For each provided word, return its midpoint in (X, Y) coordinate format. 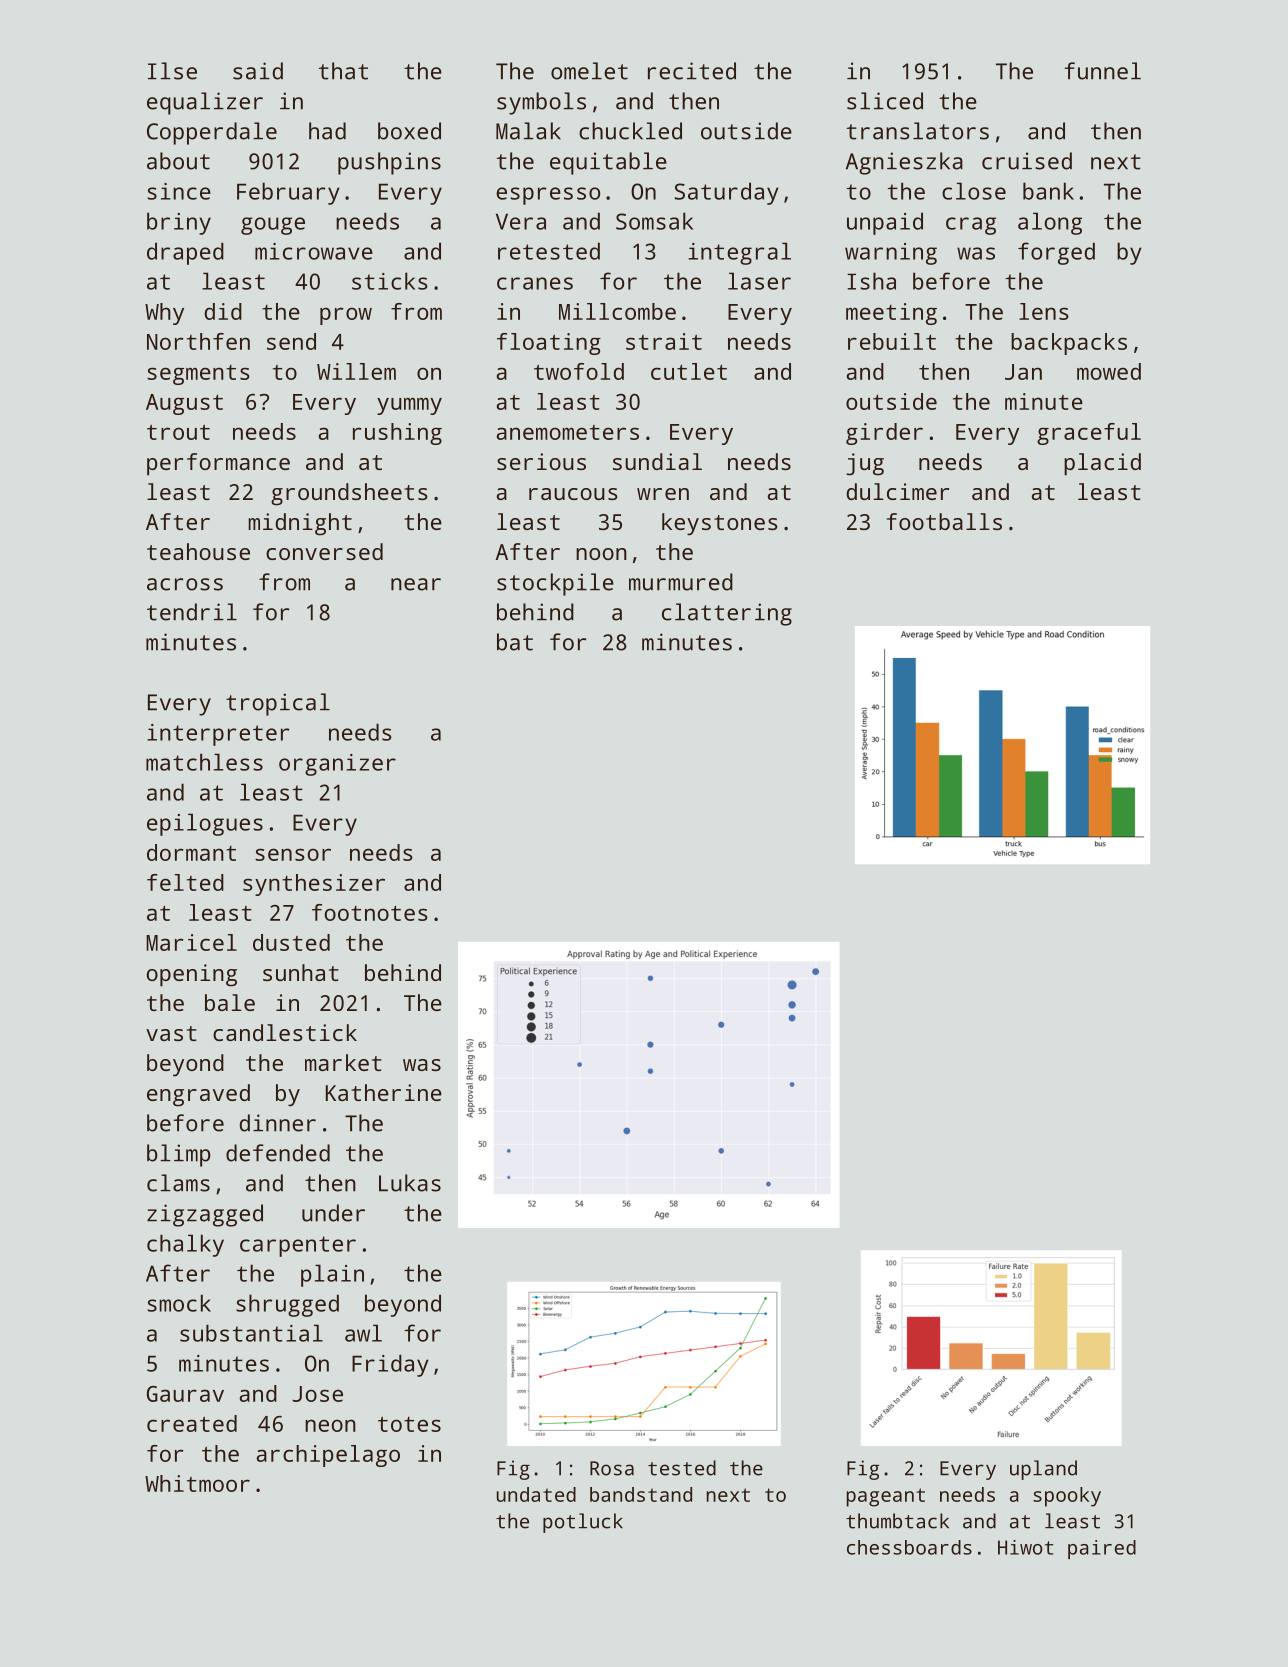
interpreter (218, 735)
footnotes (370, 912)
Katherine (384, 1092)
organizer (337, 765)
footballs (944, 521)
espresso (548, 196)
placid (1102, 464)
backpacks (1069, 344)
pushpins (389, 163)
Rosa (612, 1468)
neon (330, 1425)
